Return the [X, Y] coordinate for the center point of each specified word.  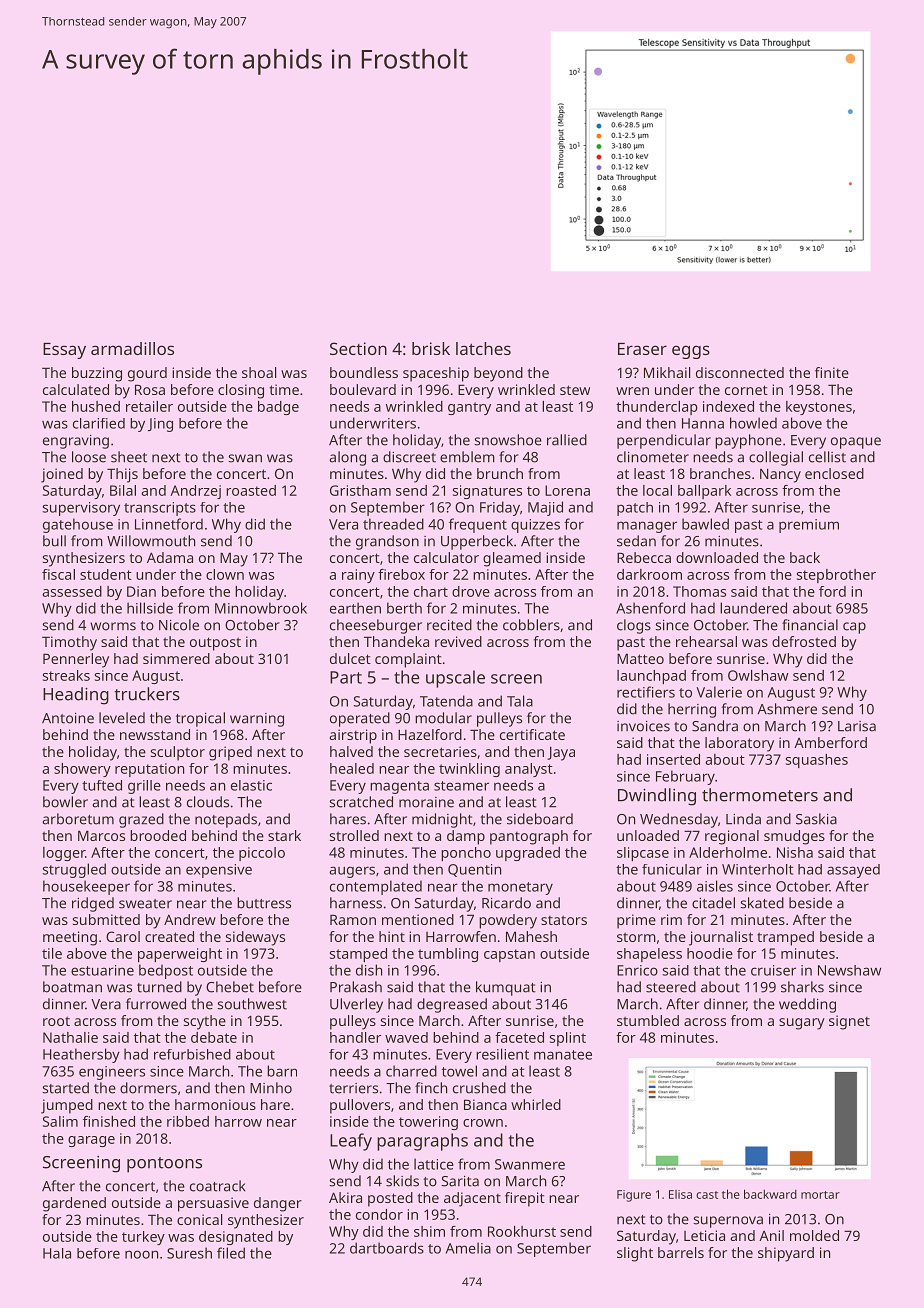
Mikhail [667, 372]
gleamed [512, 559]
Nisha [795, 852]
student [106, 574]
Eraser [642, 349]
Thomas [699, 591]
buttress [264, 903]
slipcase [643, 854]
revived [458, 641]
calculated [76, 389]
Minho [271, 1088]
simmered [176, 658]
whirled [536, 1104]
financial [810, 625]
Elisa [680, 1194]
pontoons [164, 1165]
